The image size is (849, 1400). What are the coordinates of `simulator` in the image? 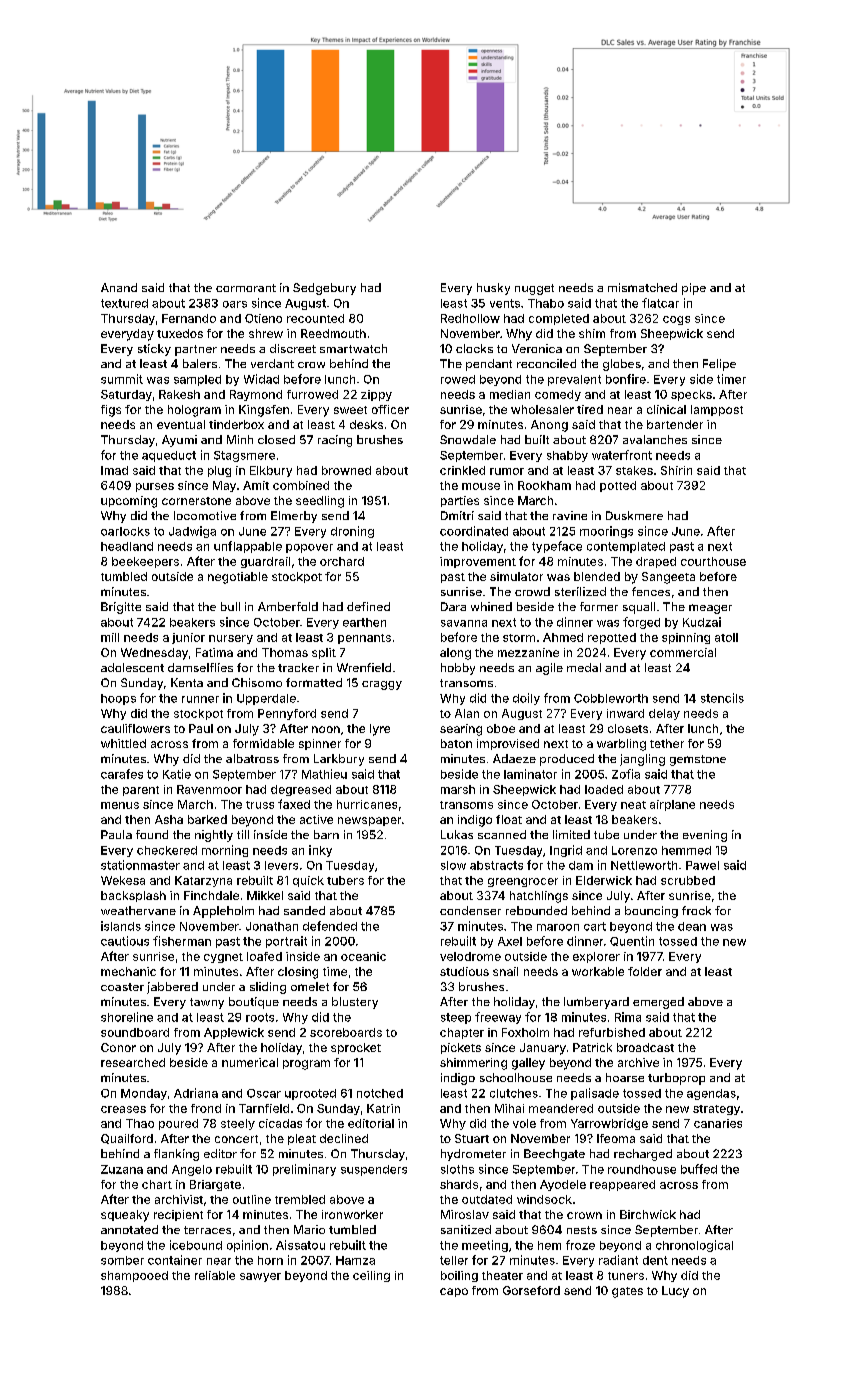 It's located at (516, 576).
